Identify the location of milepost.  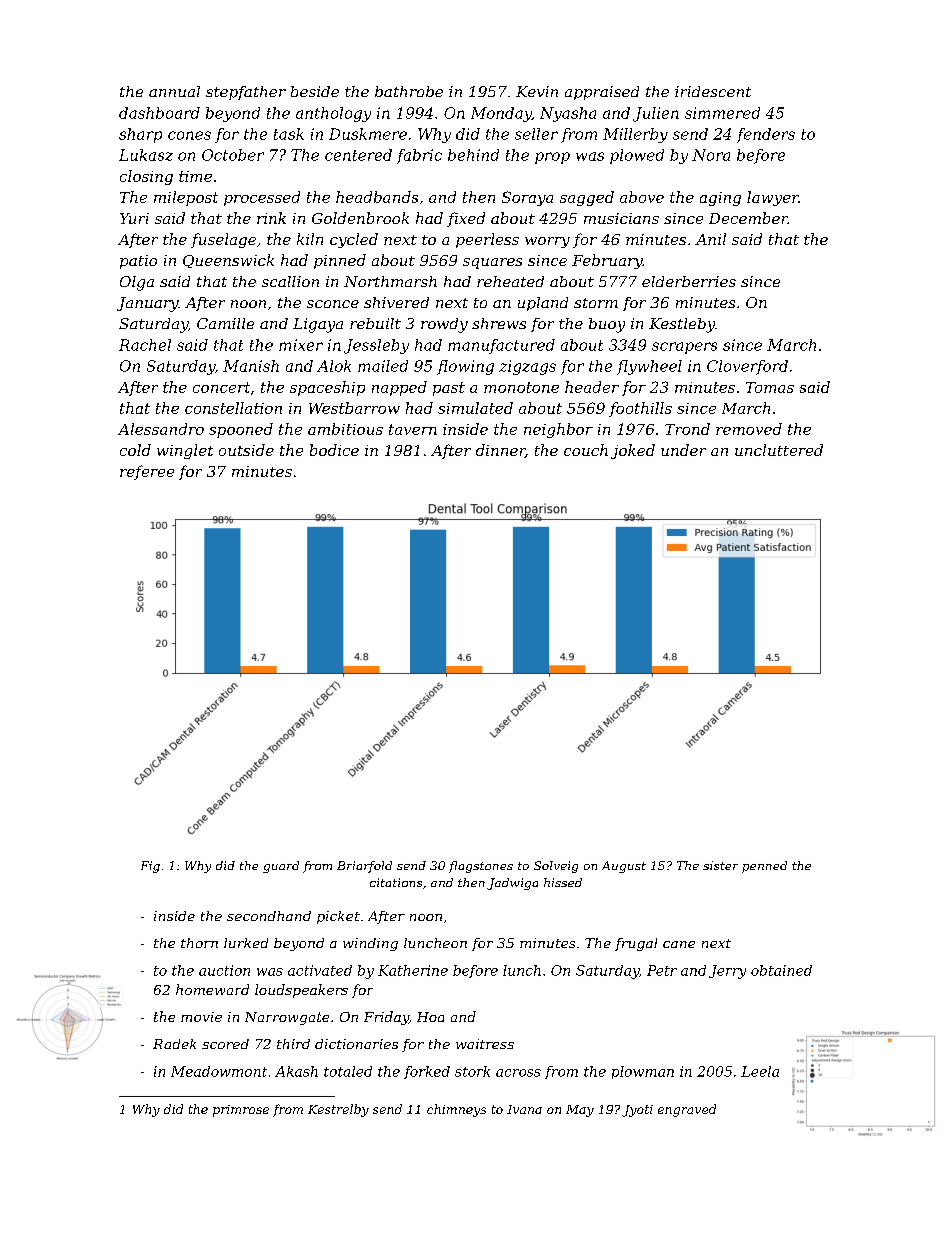
(186, 198).
